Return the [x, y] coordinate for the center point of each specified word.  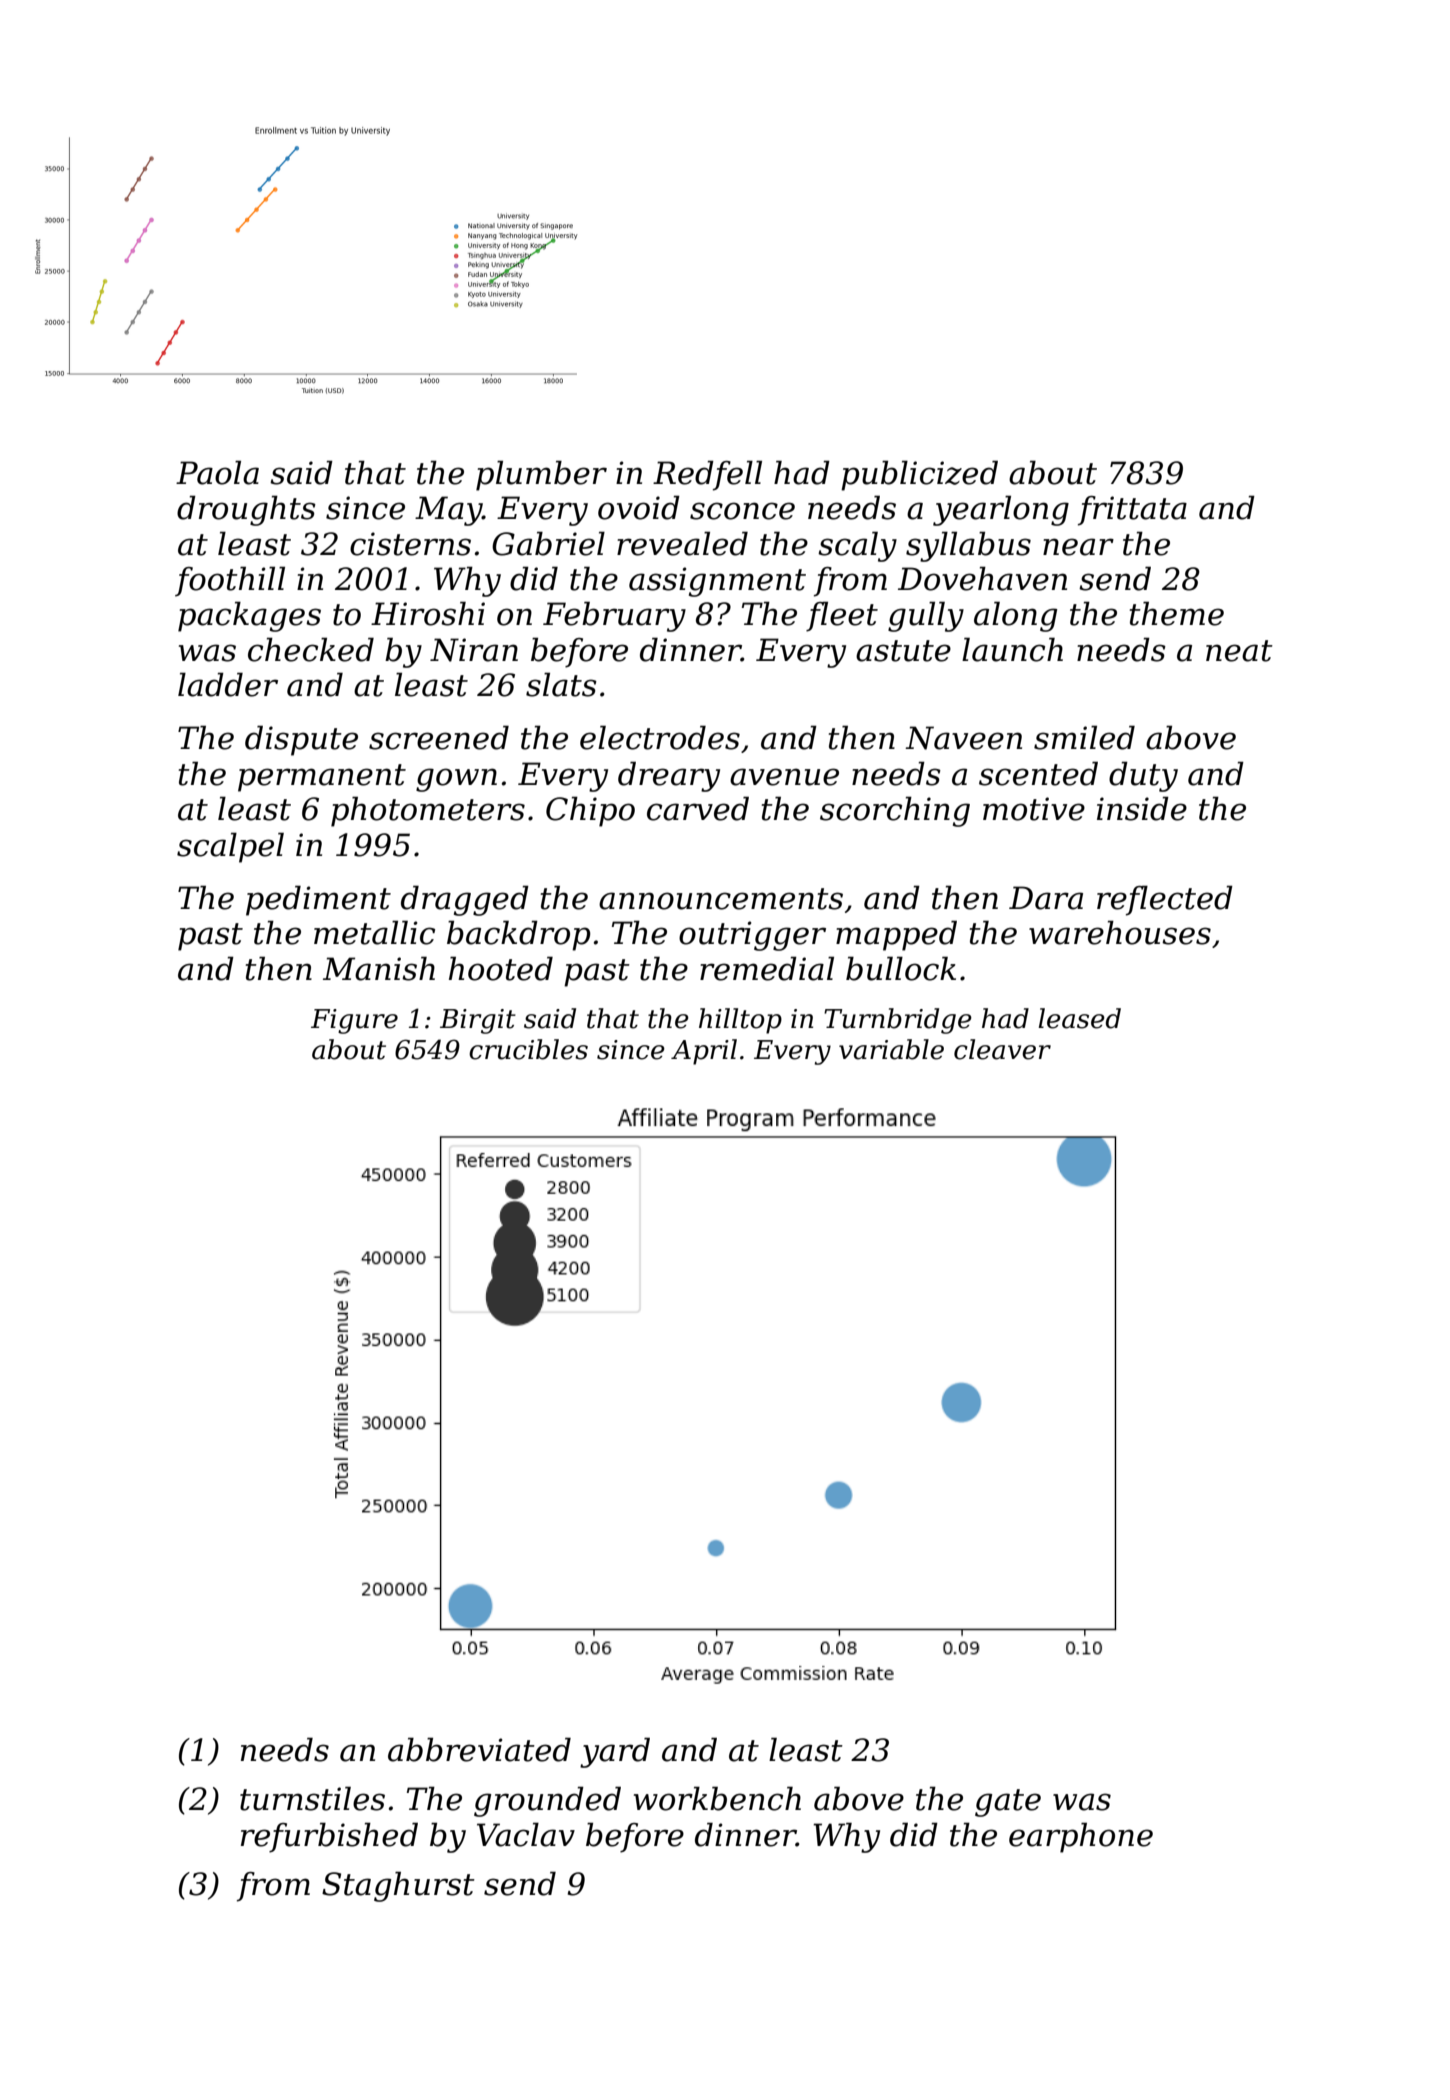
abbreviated [479, 1749]
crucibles [528, 1049]
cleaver [1002, 1049]
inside [1142, 808]
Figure [354, 1021]
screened [439, 737]
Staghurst [398, 1886]
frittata [1132, 511]
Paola [217, 472]
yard [615, 1752]
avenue [784, 777]
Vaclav [526, 1834]
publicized [919, 475]
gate [1008, 1803]
